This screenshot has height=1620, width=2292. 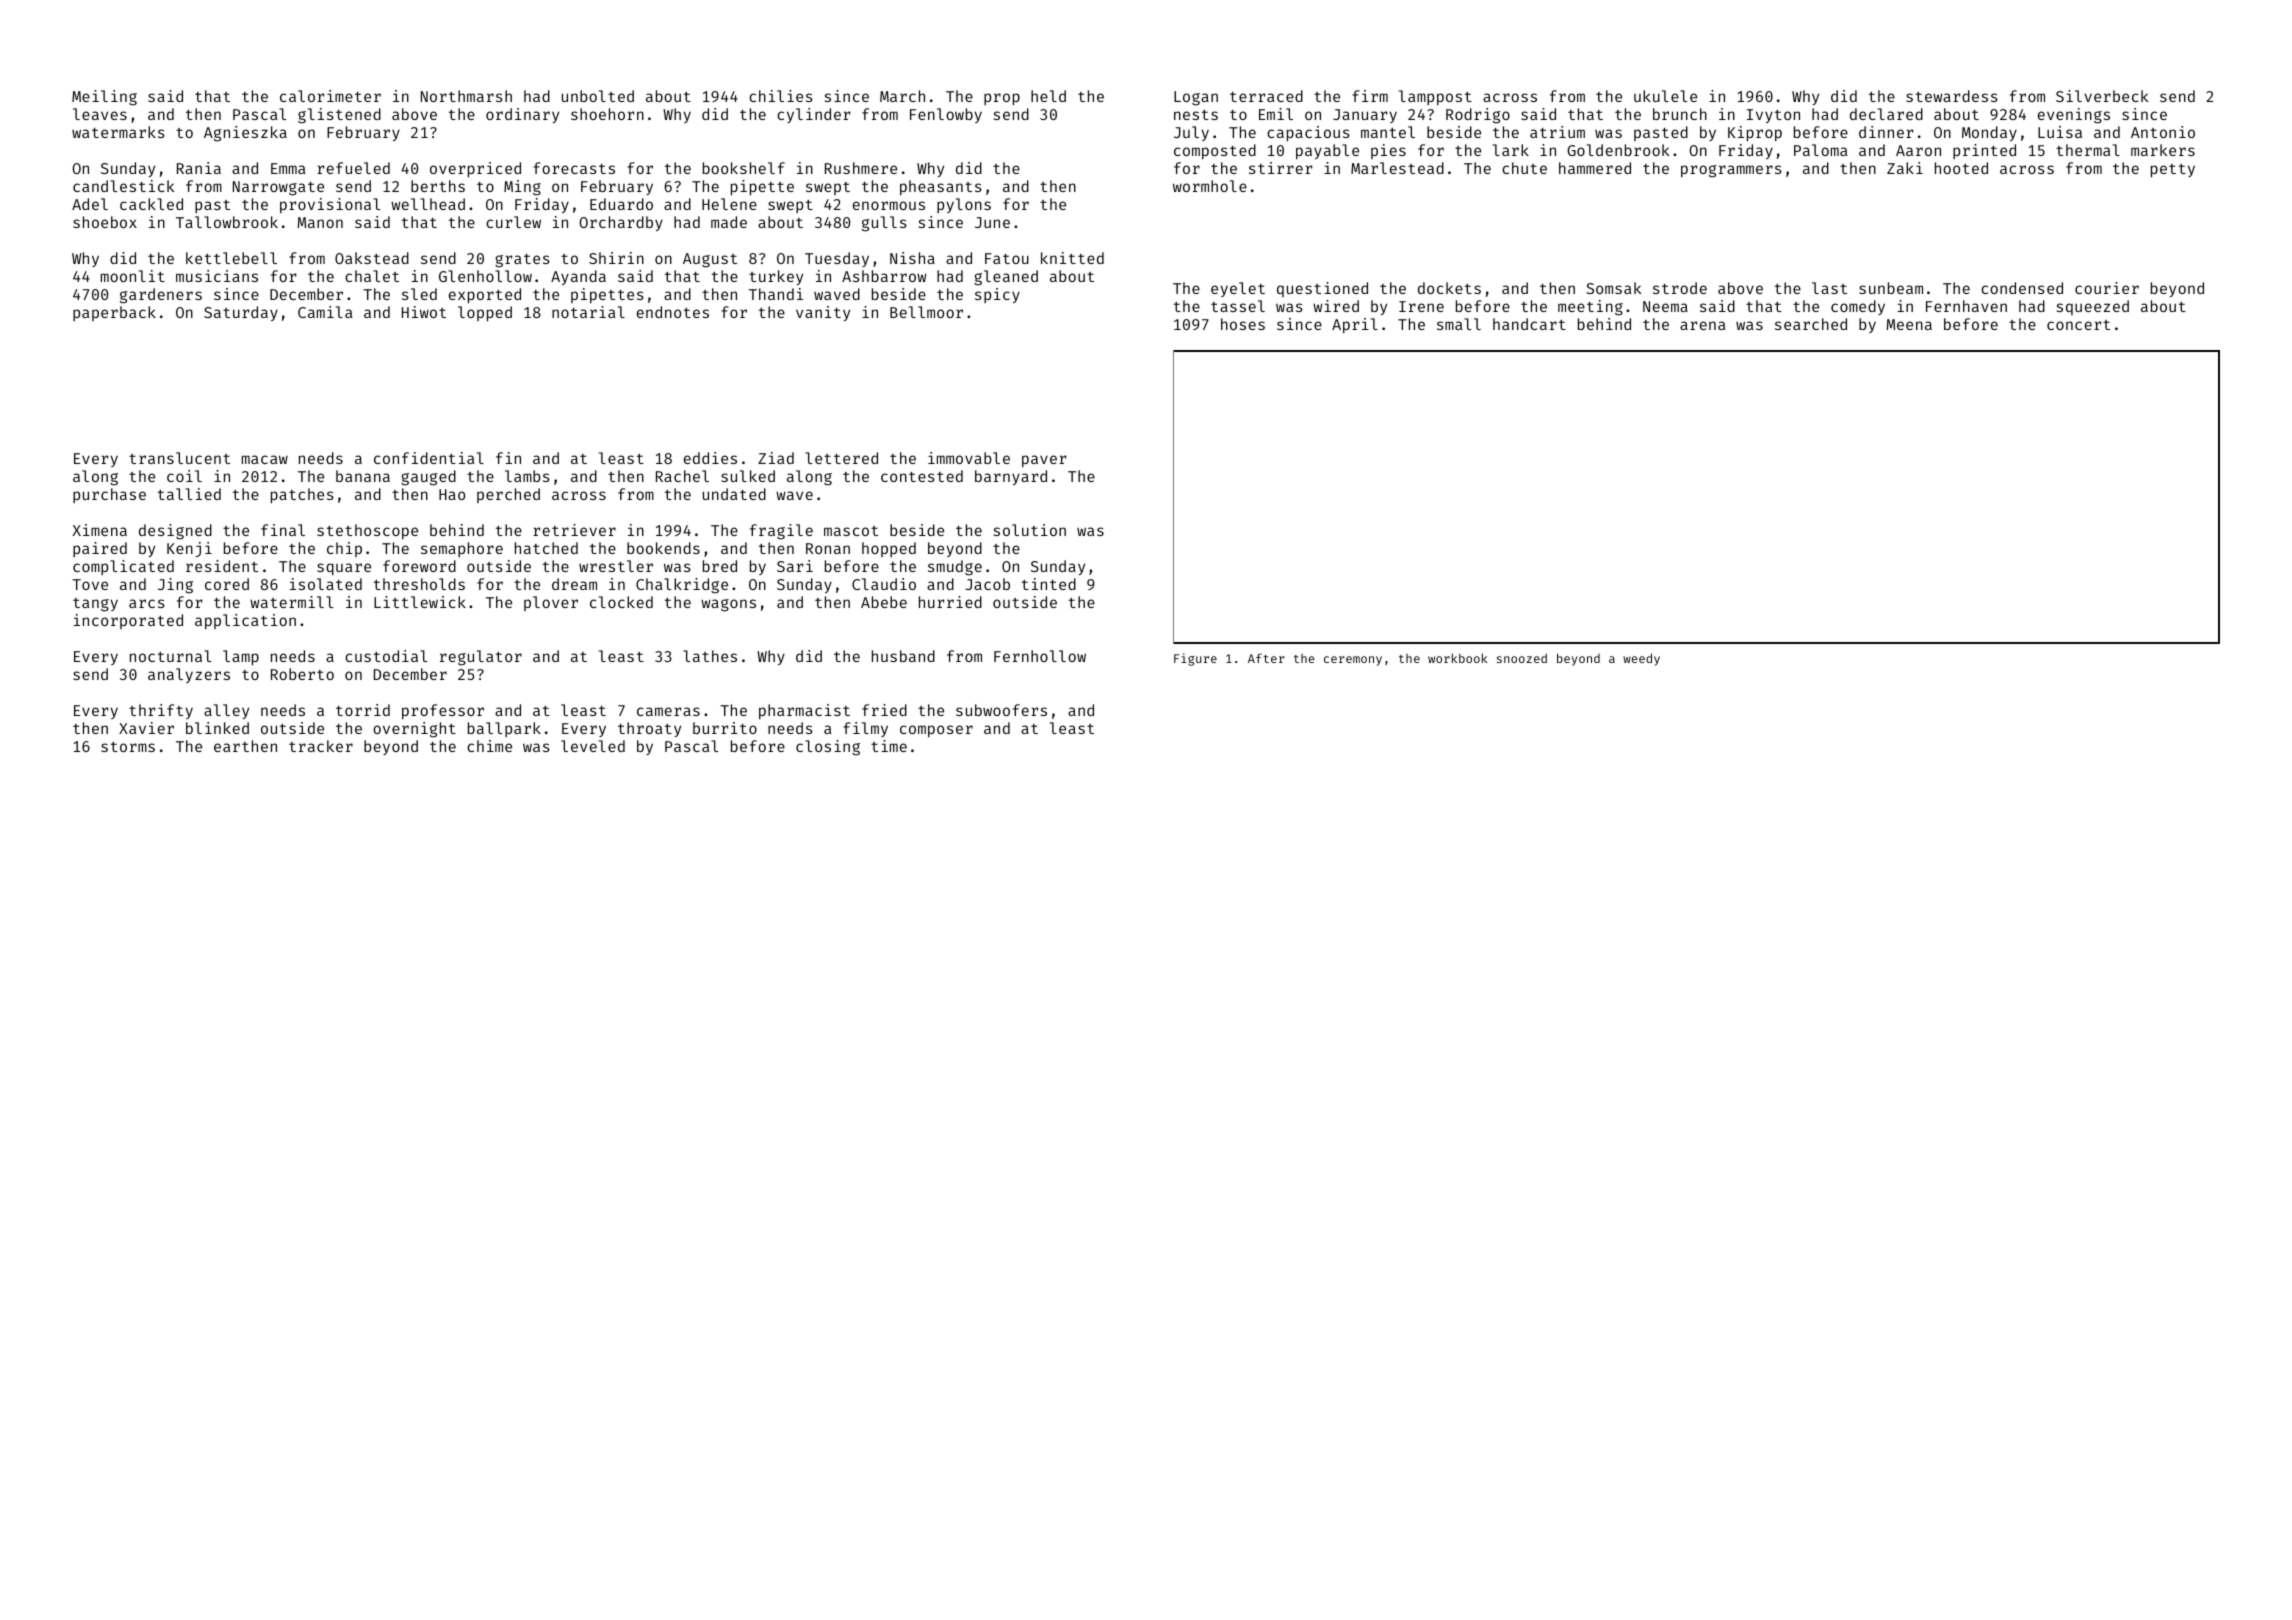 What do you see at coordinates (302, 674) in the screenshot?
I see `Roberto` at bounding box center [302, 674].
